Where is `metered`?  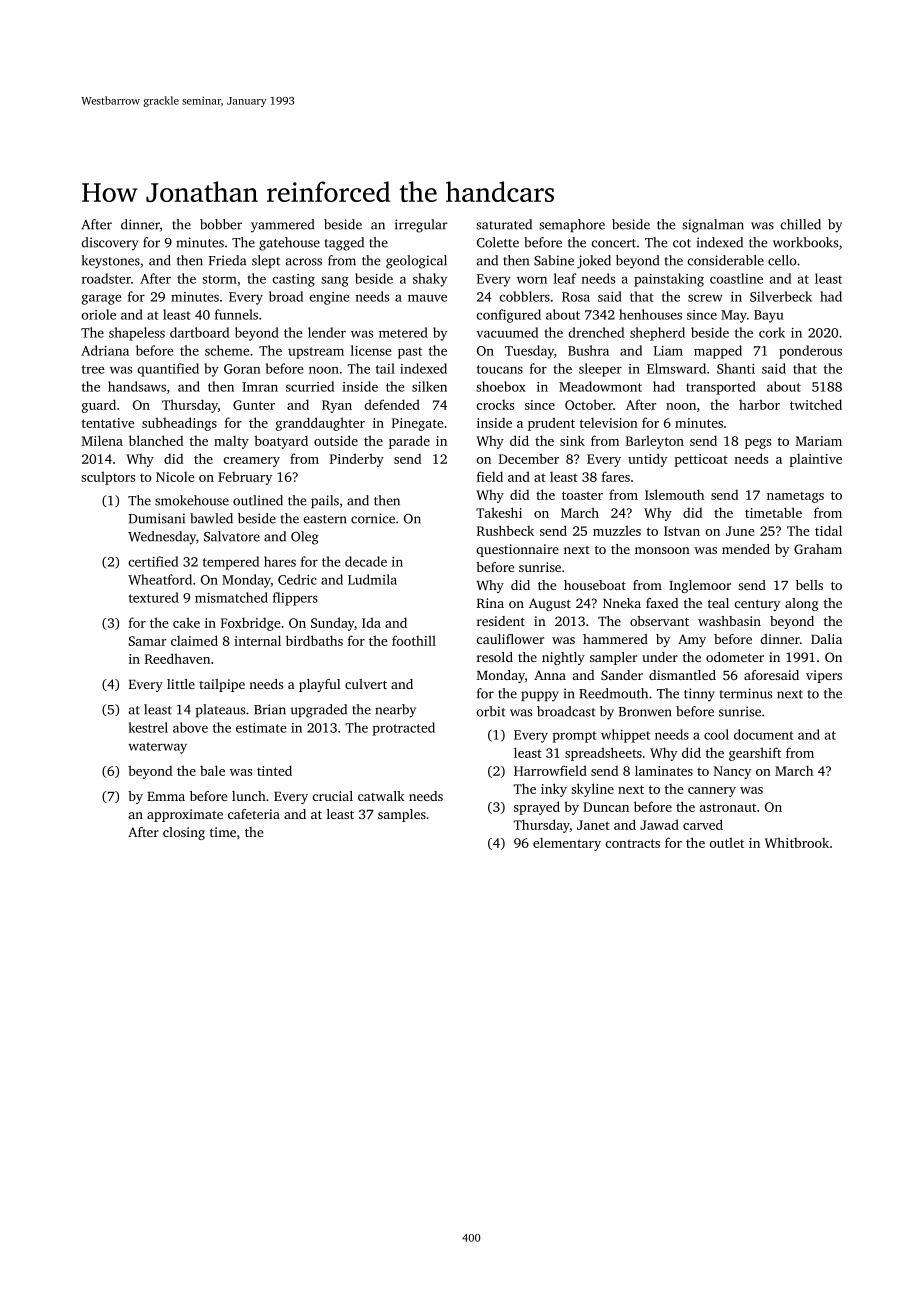
metered is located at coordinates (403, 332).
